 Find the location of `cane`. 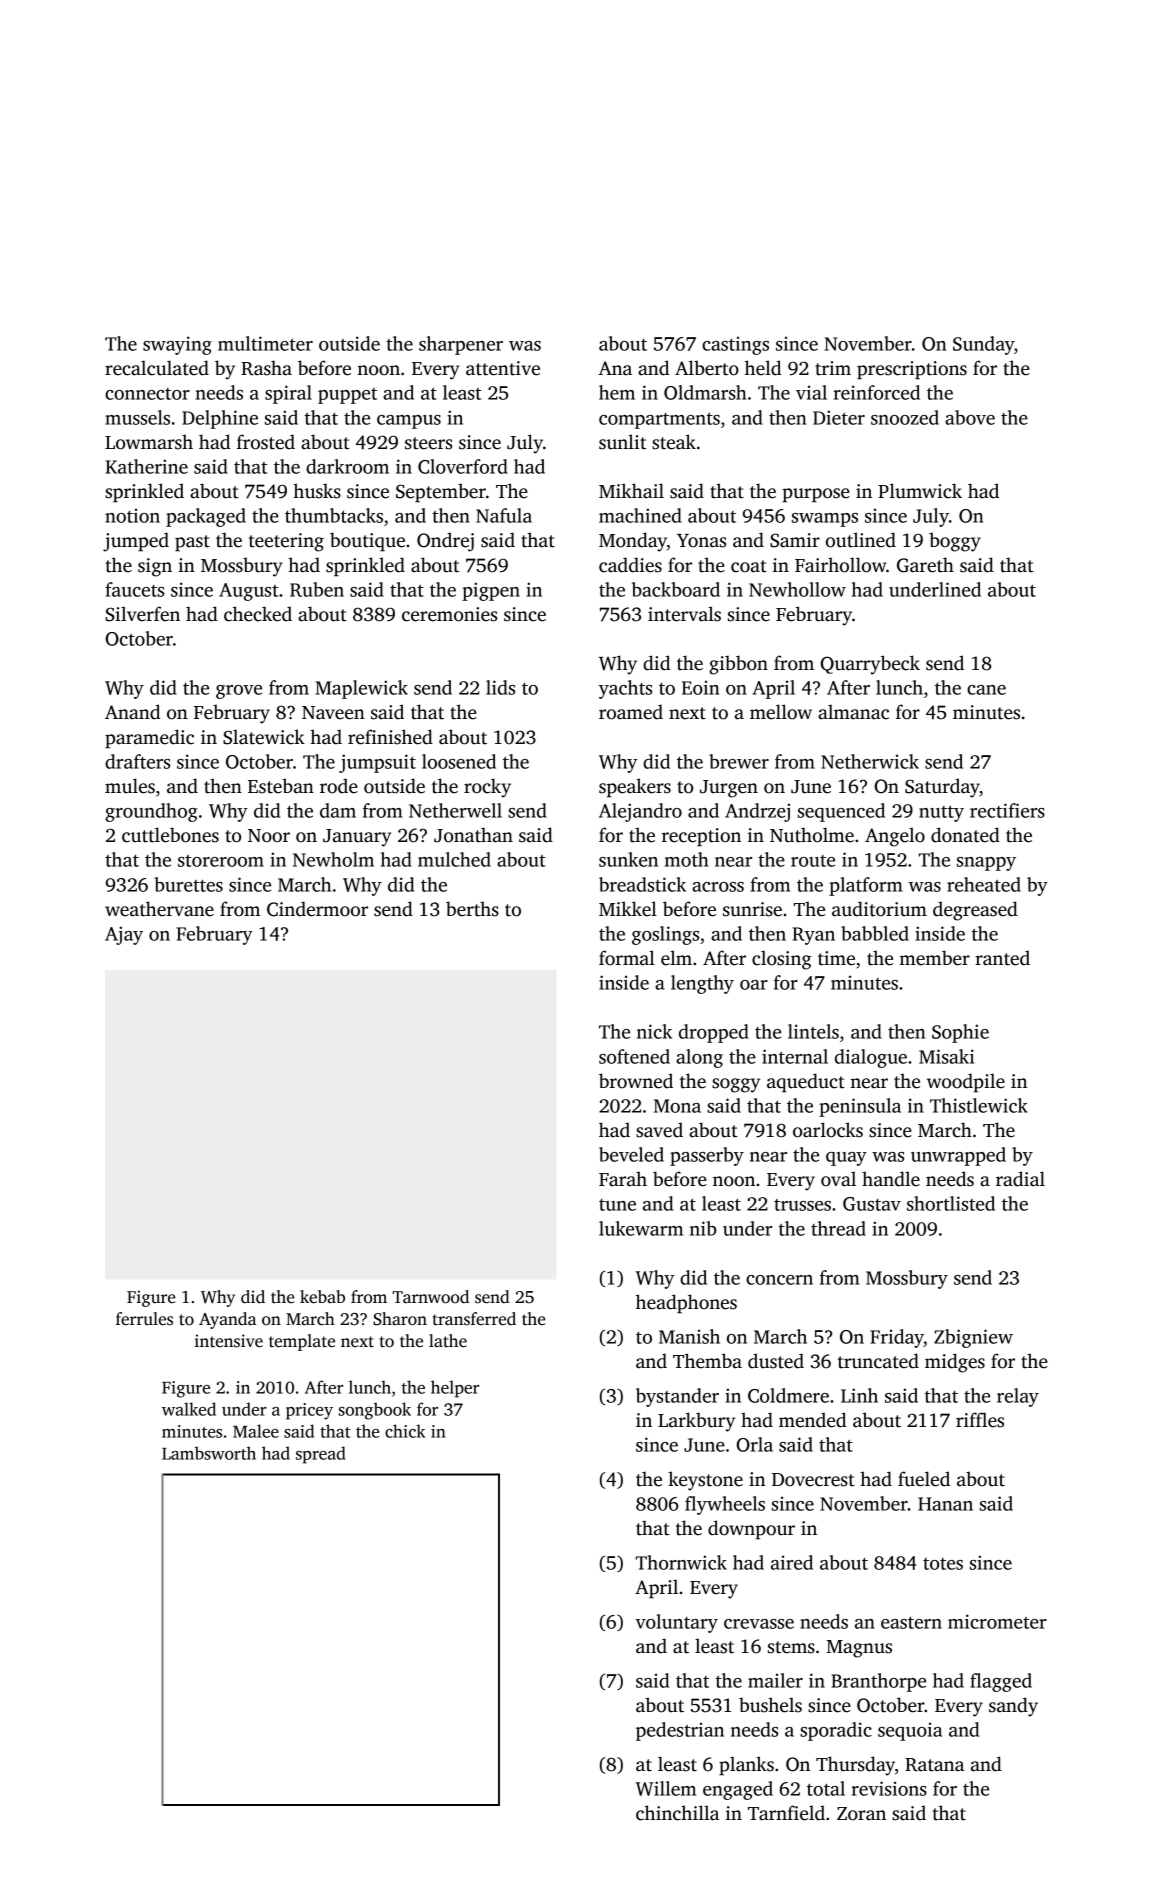

cane is located at coordinates (986, 690).
